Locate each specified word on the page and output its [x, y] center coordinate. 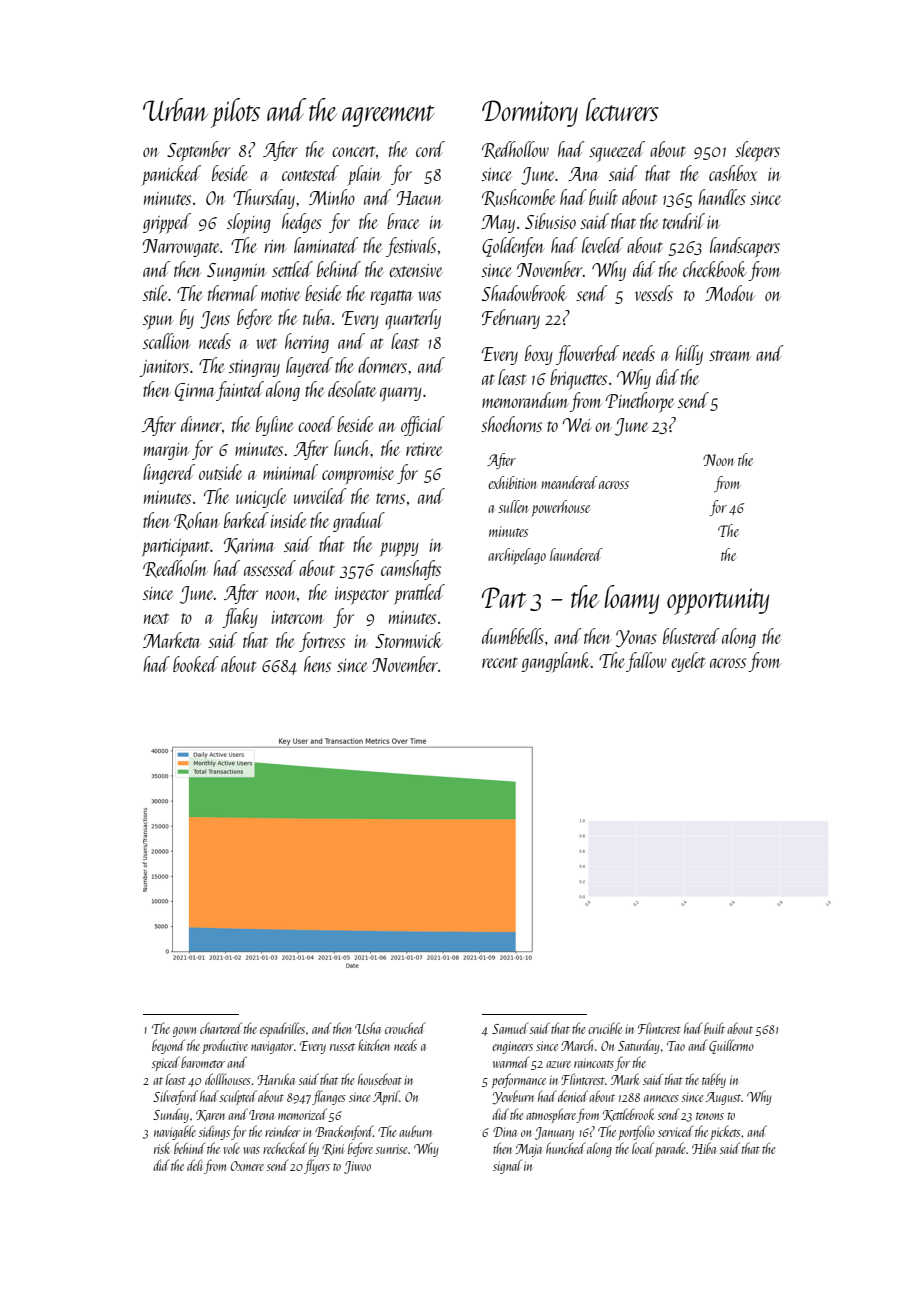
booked [196, 664]
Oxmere [247, 1166]
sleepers [757, 151]
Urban [175, 109]
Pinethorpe [640, 402]
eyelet [688, 662]
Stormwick [409, 640]
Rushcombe [519, 198]
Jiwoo [357, 1167]
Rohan [197, 521]
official [423, 426]
